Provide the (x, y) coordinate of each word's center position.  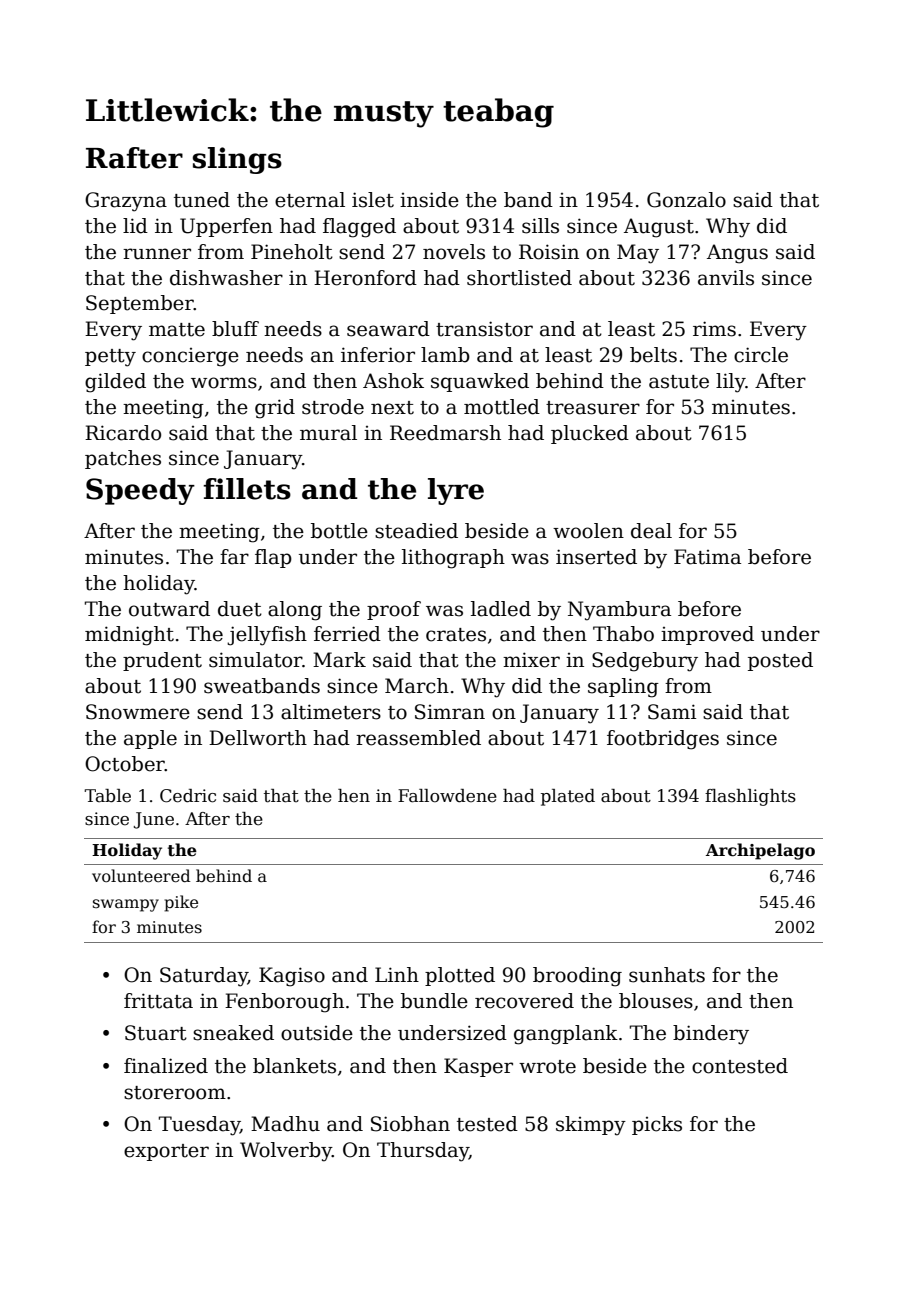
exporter (166, 1152)
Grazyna (126, 202)
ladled (501, 609)
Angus (737, 254)
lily (731, 383)
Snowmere (138, 712)
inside (429, 200)
